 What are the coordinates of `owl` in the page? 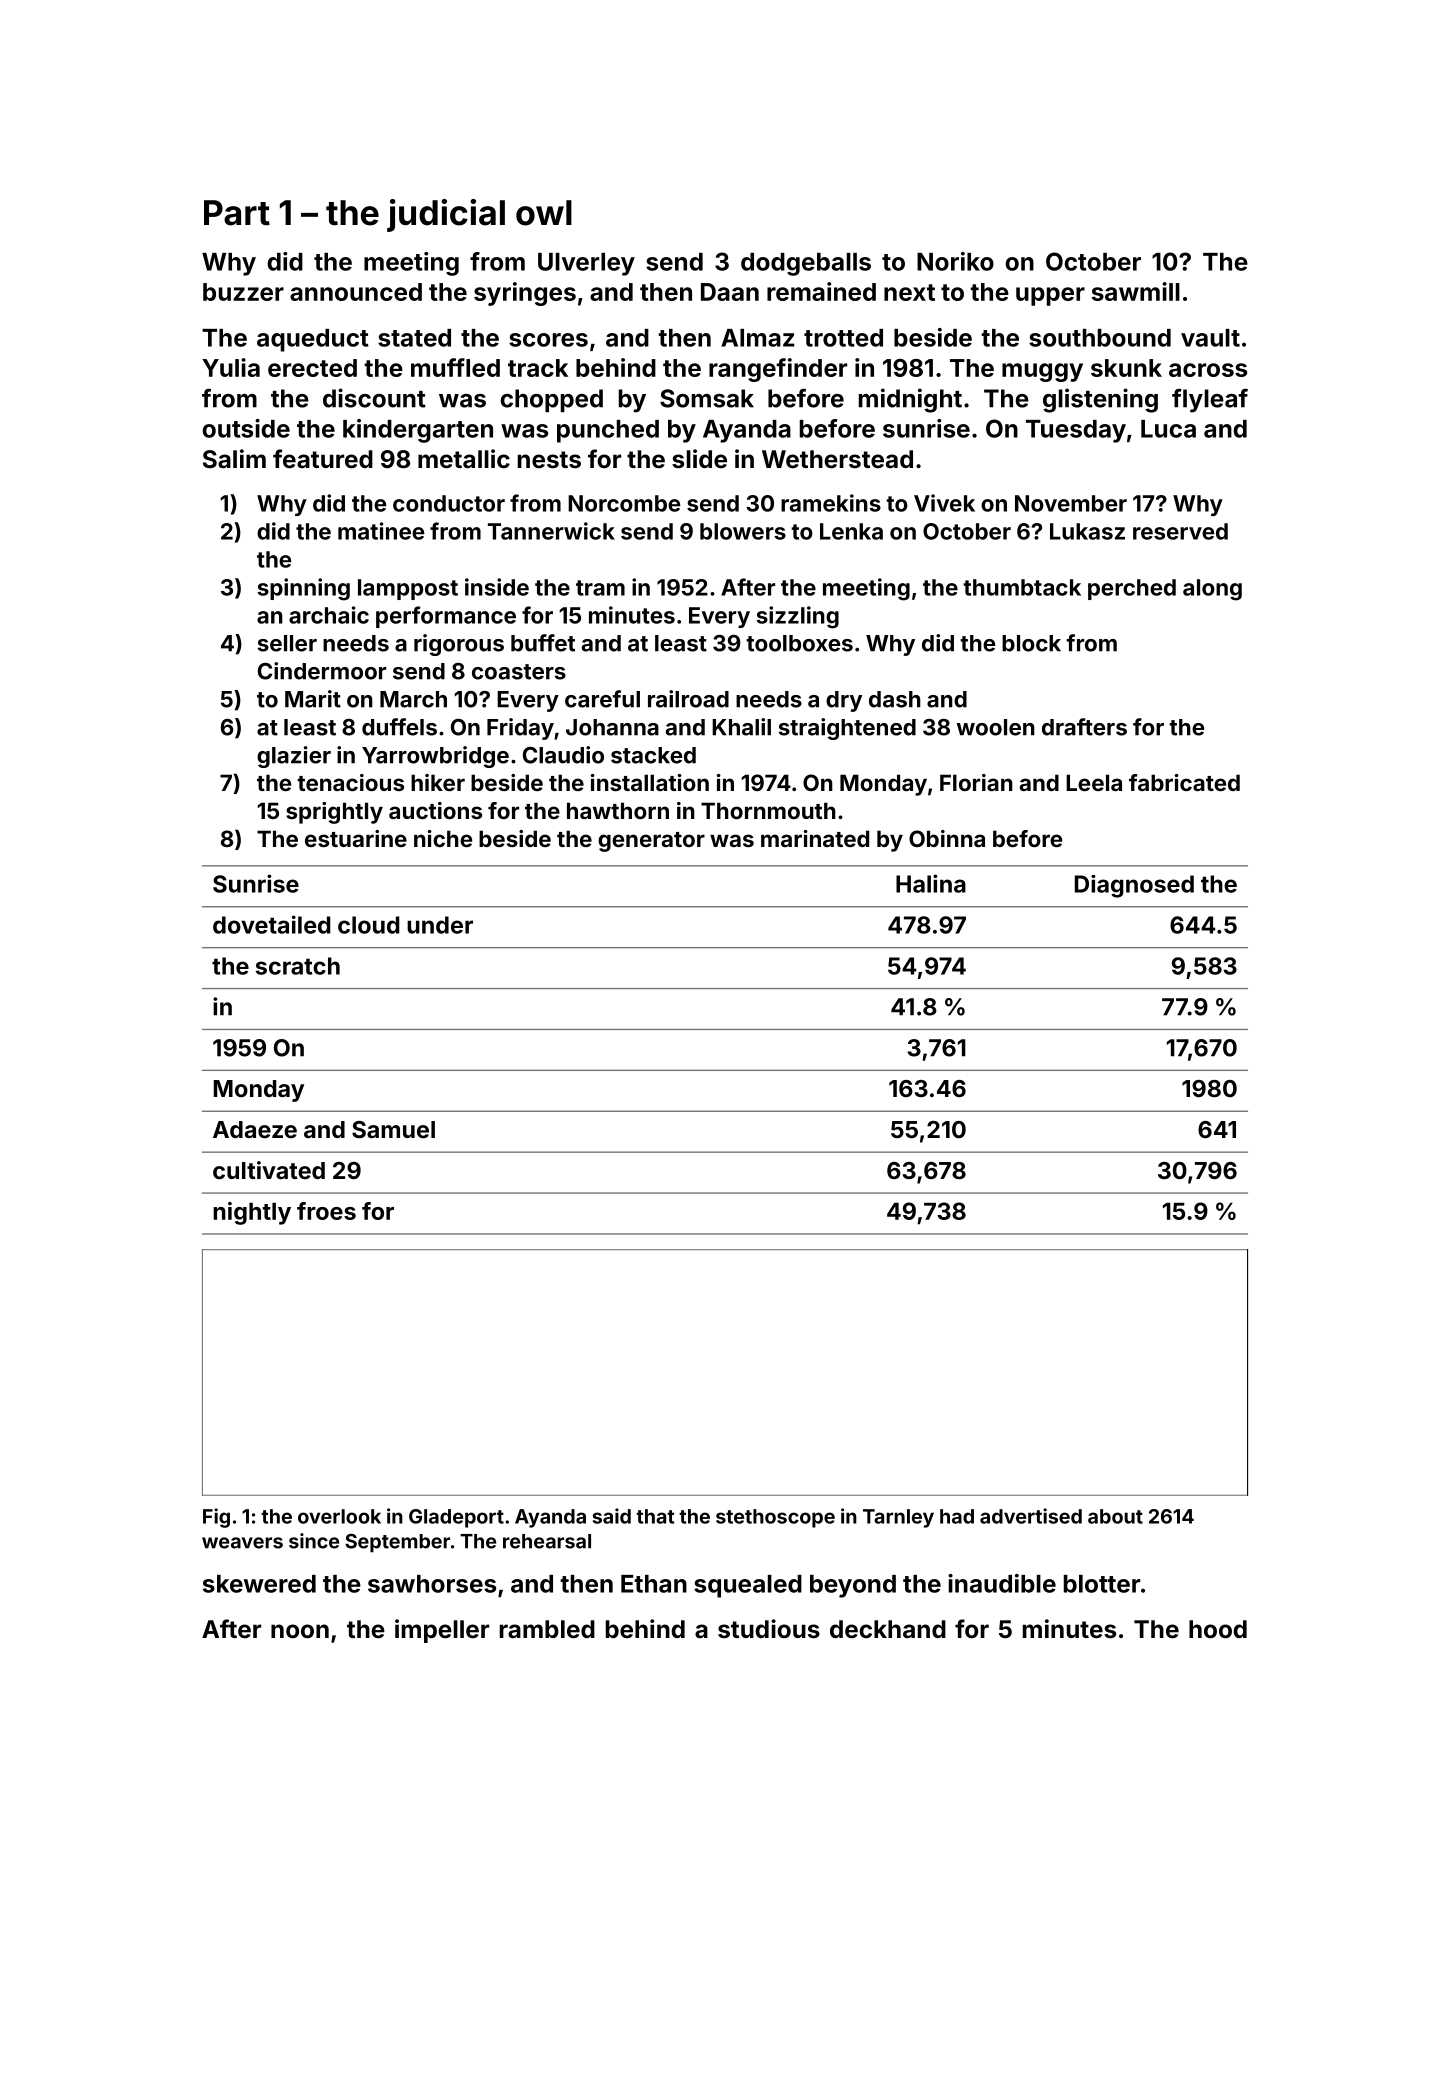 It's located at (544, 213).
